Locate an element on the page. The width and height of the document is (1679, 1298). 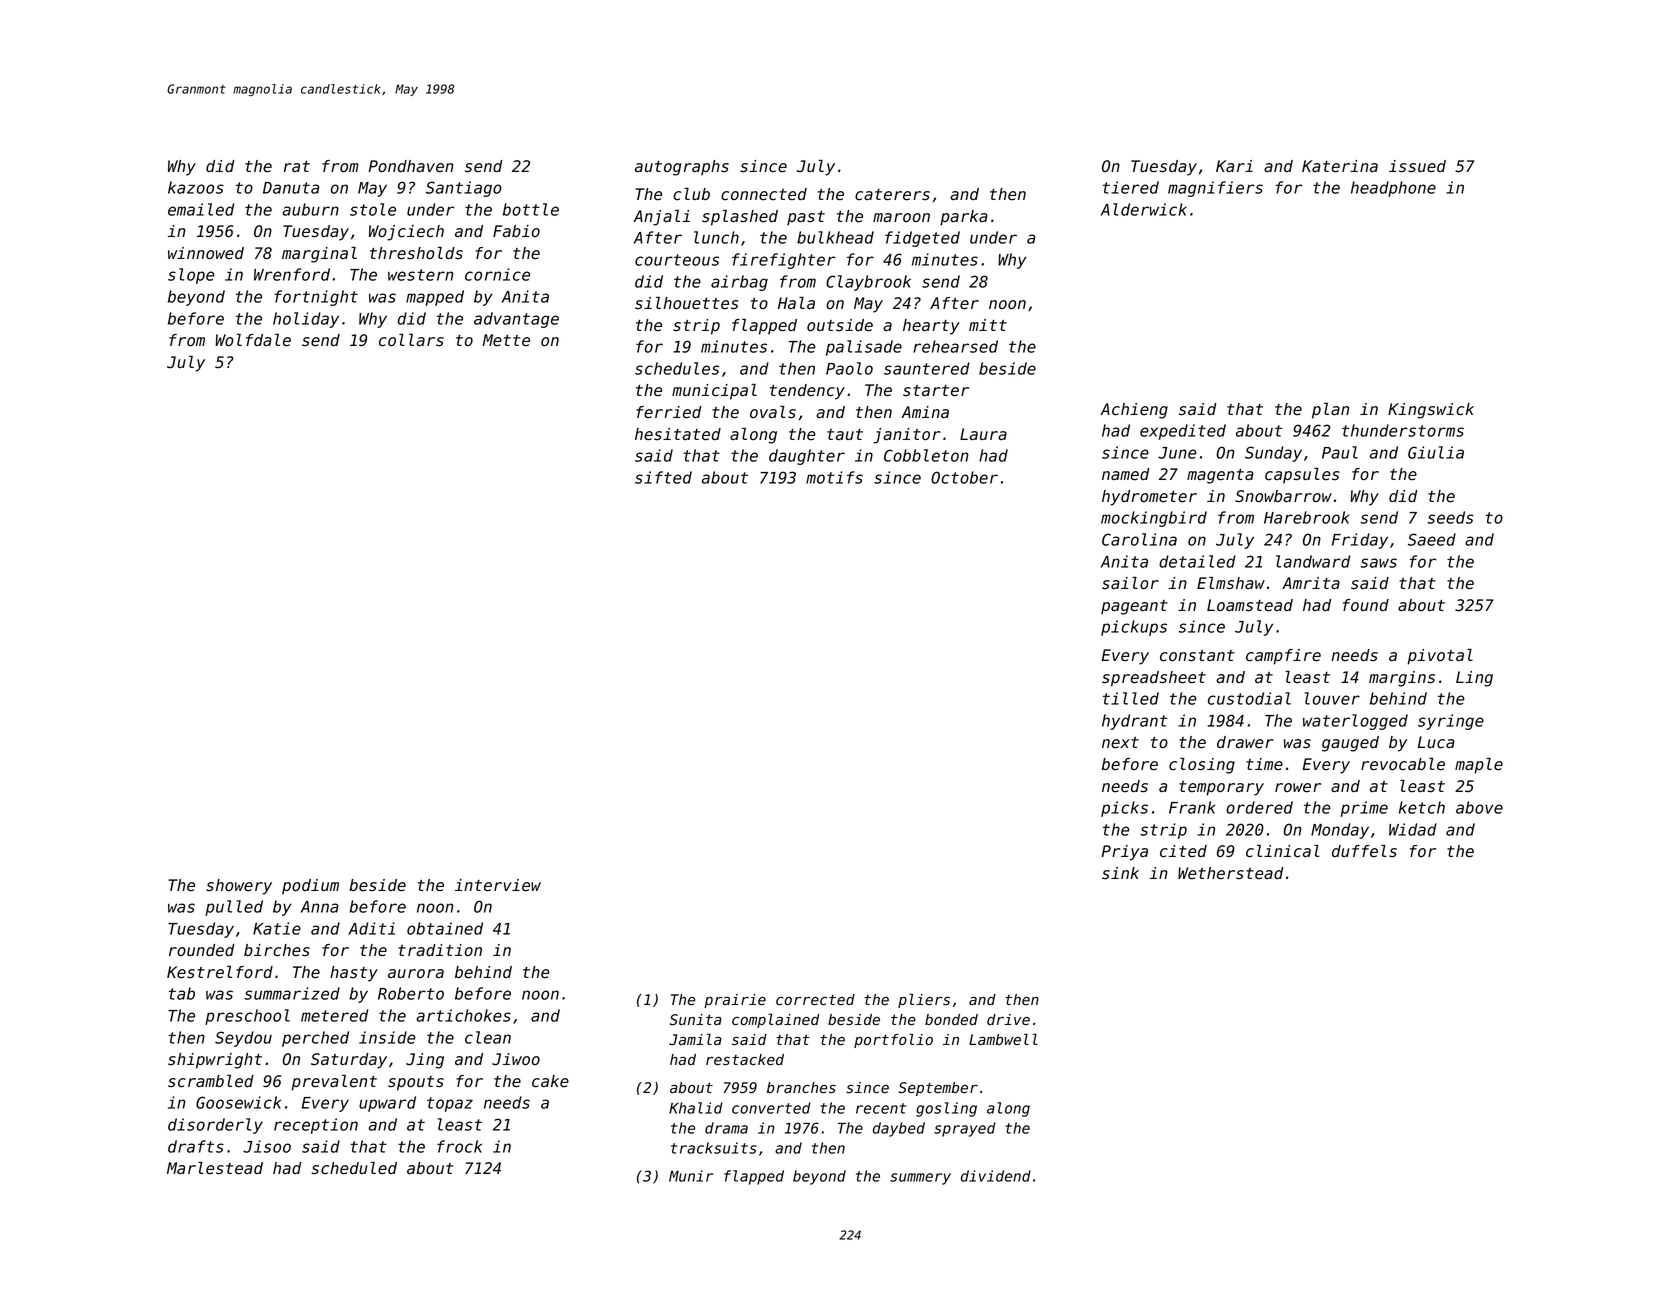
magnifiers is located at coordinates (1215, 189).
